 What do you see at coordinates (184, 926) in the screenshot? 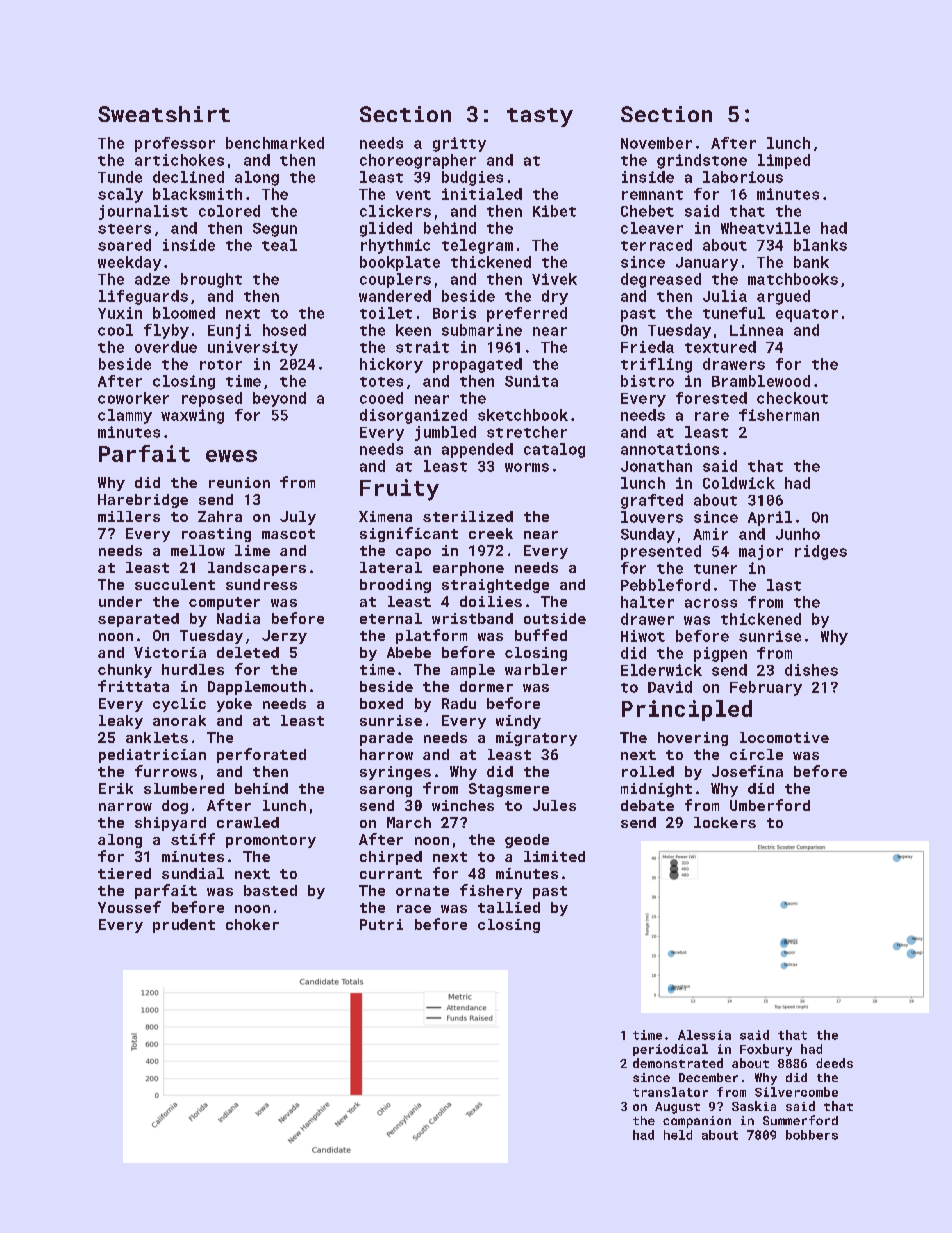
I see `prudent` at bounding box center [184, 926].
